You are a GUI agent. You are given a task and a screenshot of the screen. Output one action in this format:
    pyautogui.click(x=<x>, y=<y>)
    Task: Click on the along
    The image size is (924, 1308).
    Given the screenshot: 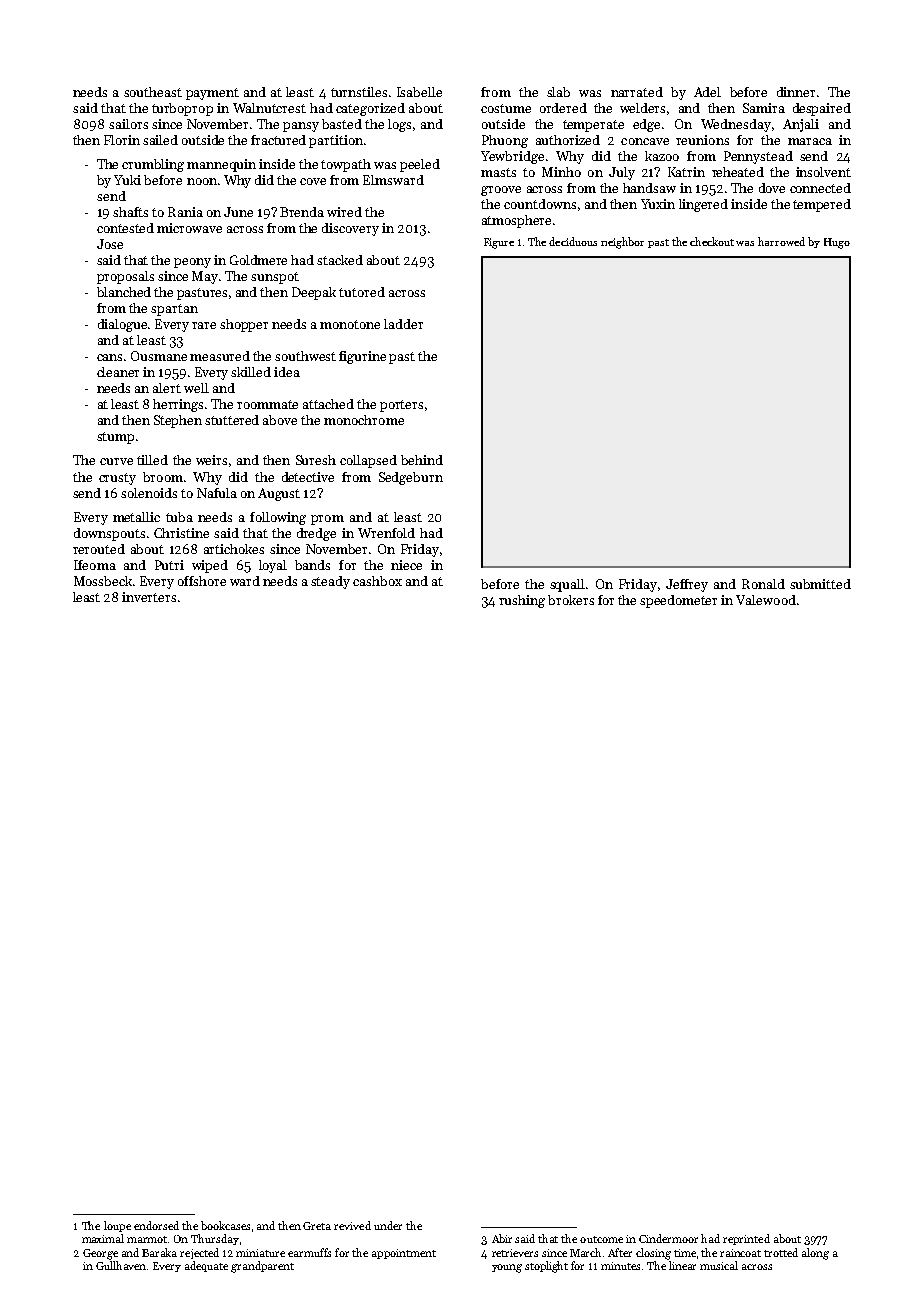 What is the action you would take?
    pyautogui.click(x=815, y=1254)
